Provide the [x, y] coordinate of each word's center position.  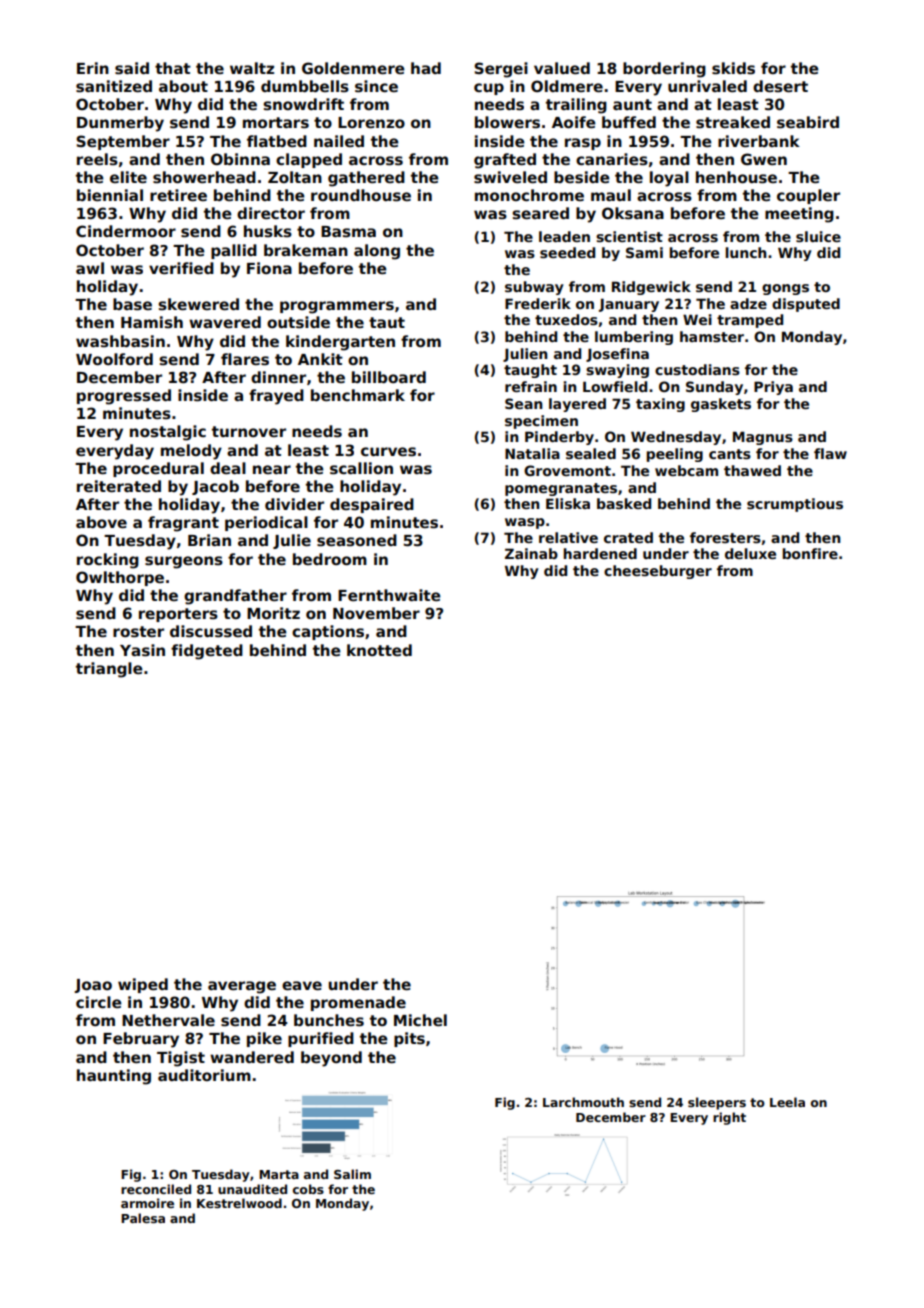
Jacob [215, 487]
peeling [674, 455]
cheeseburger [658, 572]
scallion [361, 468]
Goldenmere [353, 68]
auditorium [204, 1075]
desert [780, 86]
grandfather [235, 597]
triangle [109, 670]
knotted [379, 650]
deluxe [750, 553]
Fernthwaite [389, 595]
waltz [252, 68]
